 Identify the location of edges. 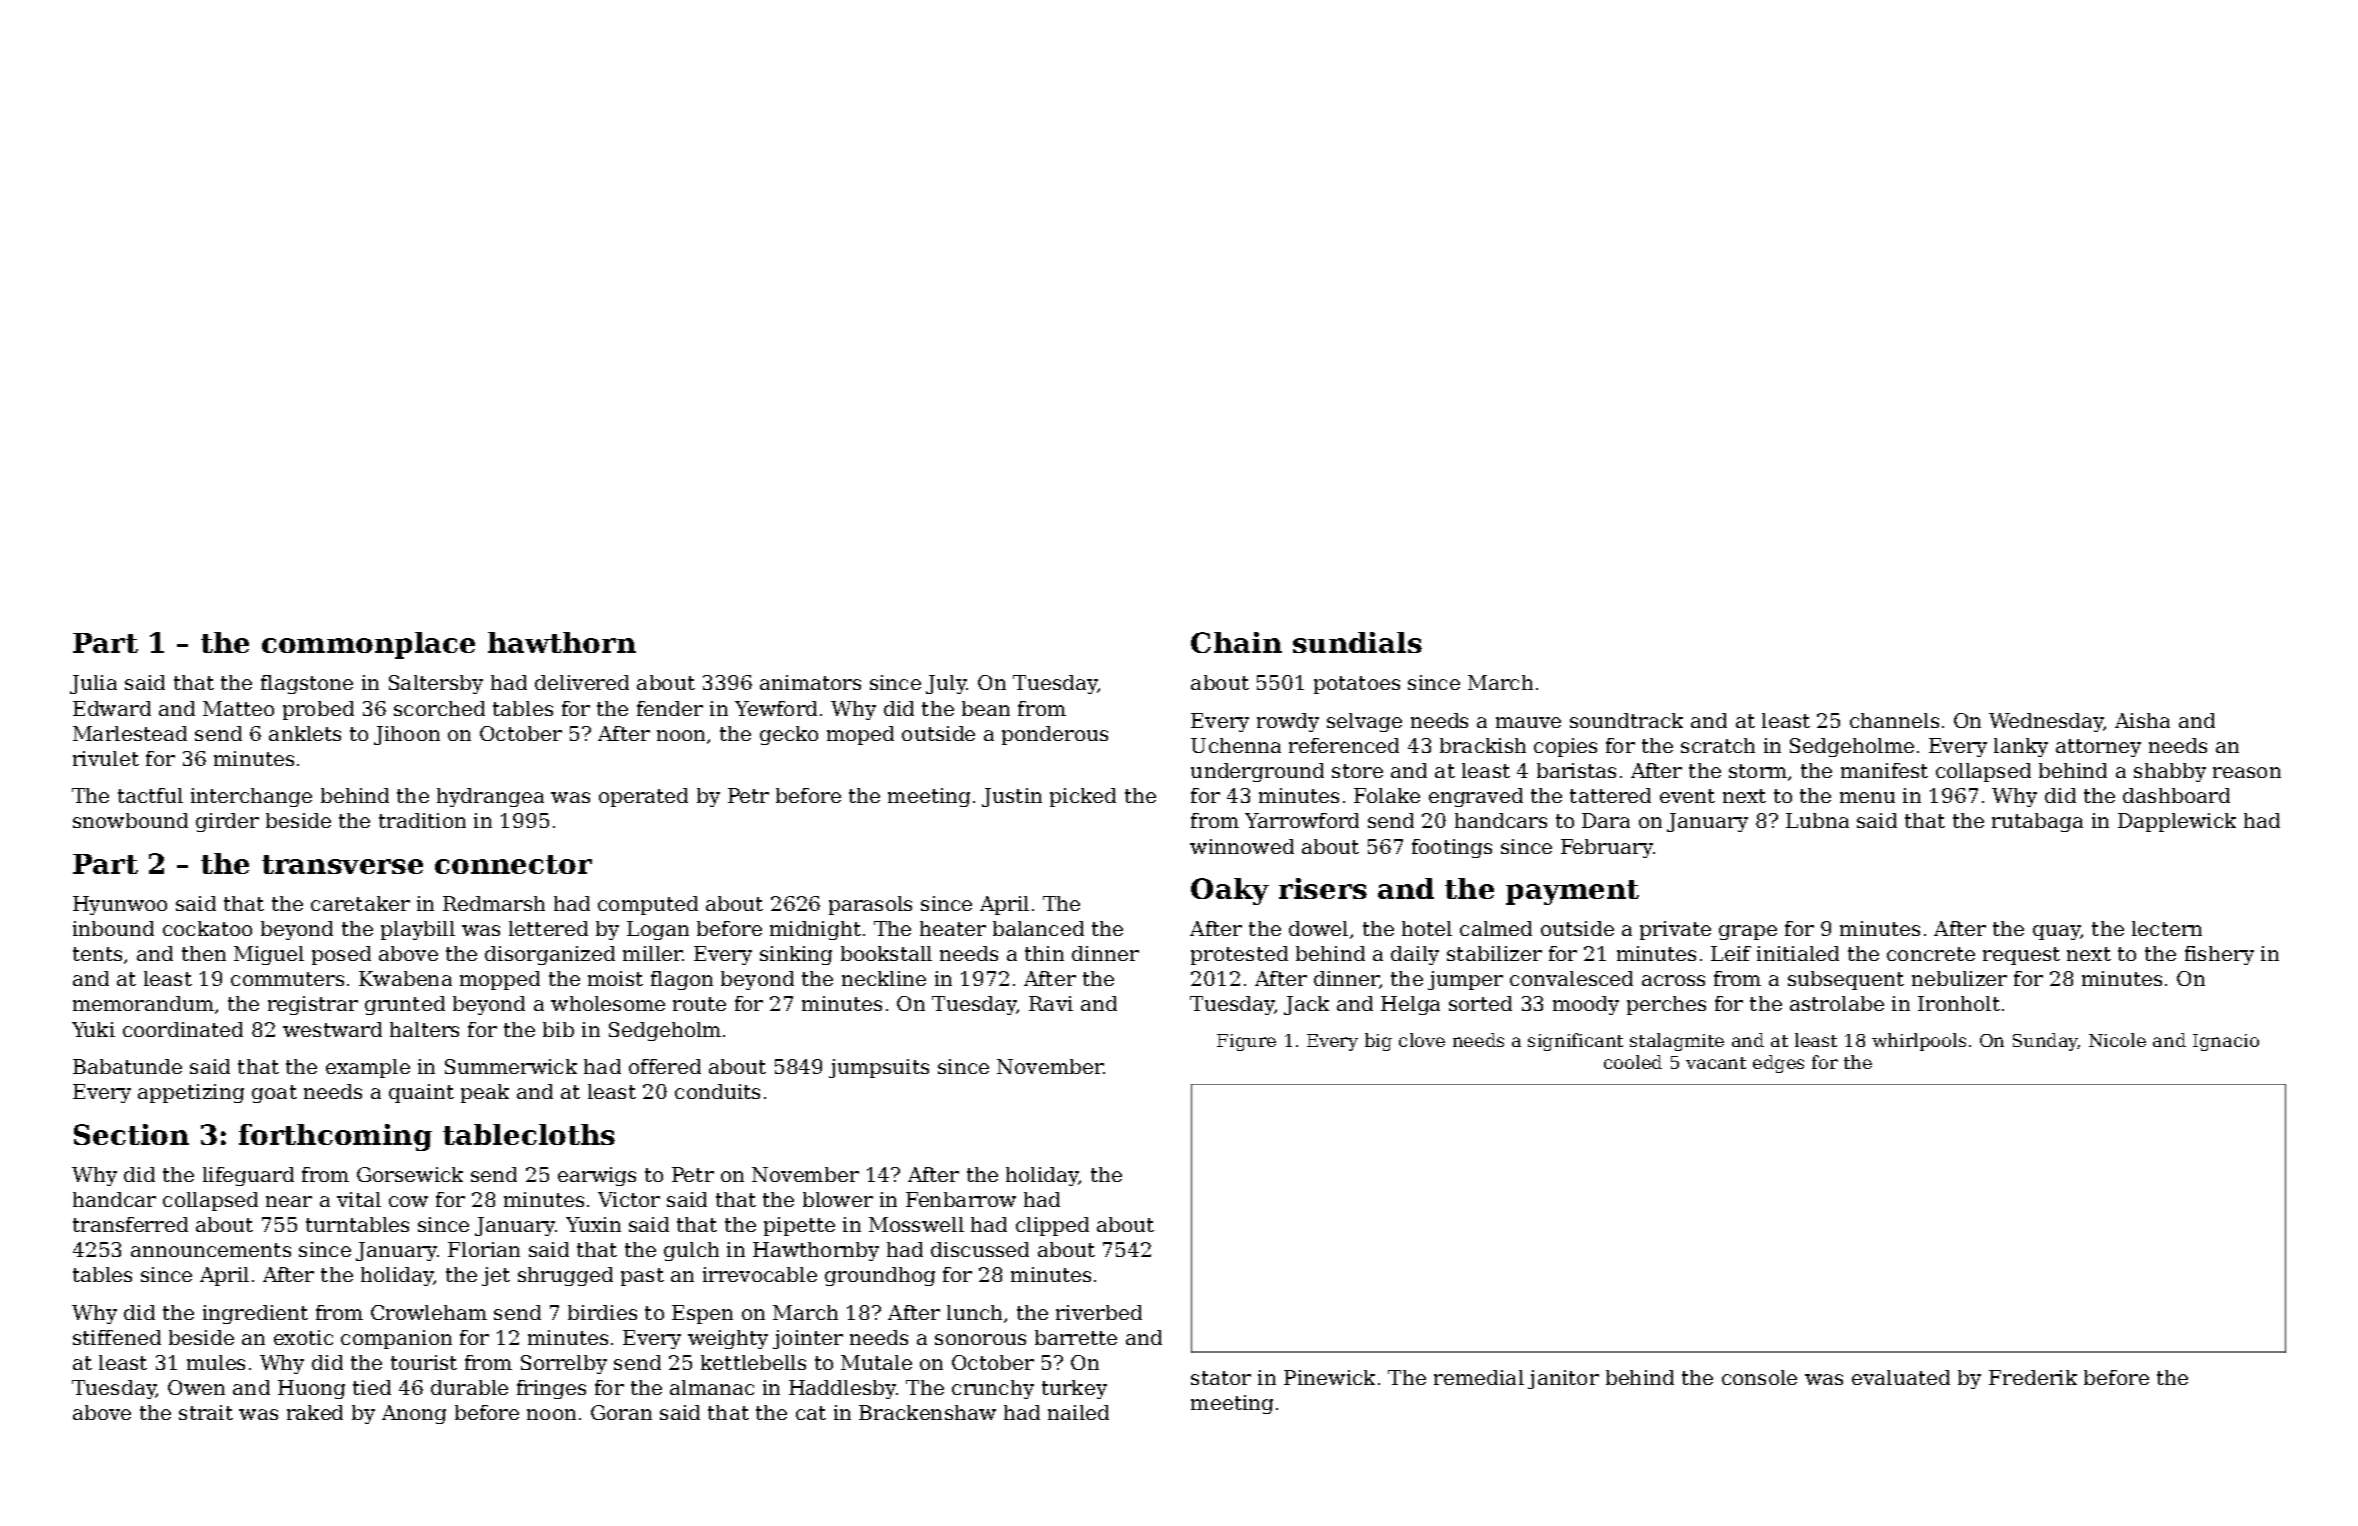
(1778, 1064).
